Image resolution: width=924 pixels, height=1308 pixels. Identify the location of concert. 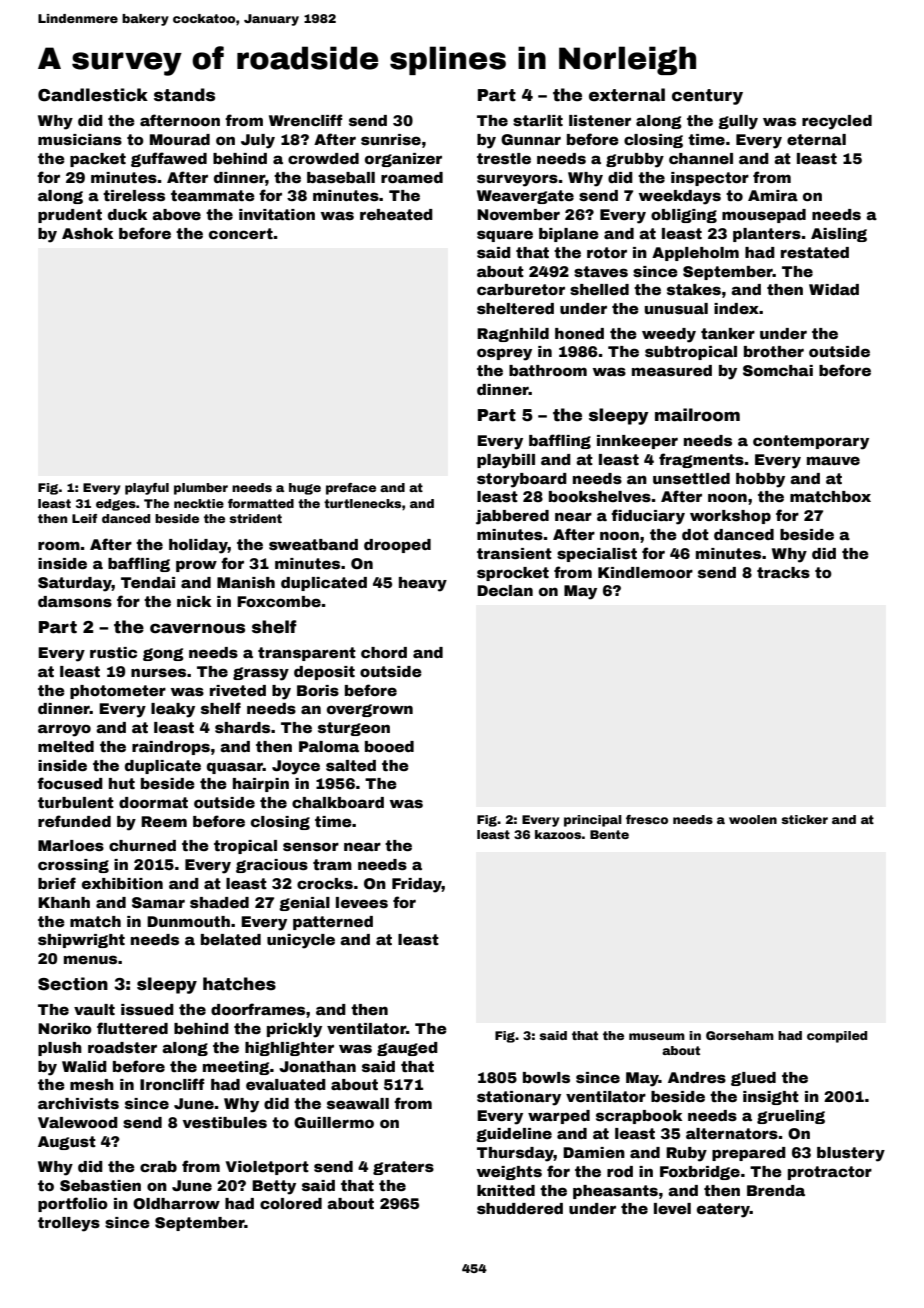
(241, 233).
